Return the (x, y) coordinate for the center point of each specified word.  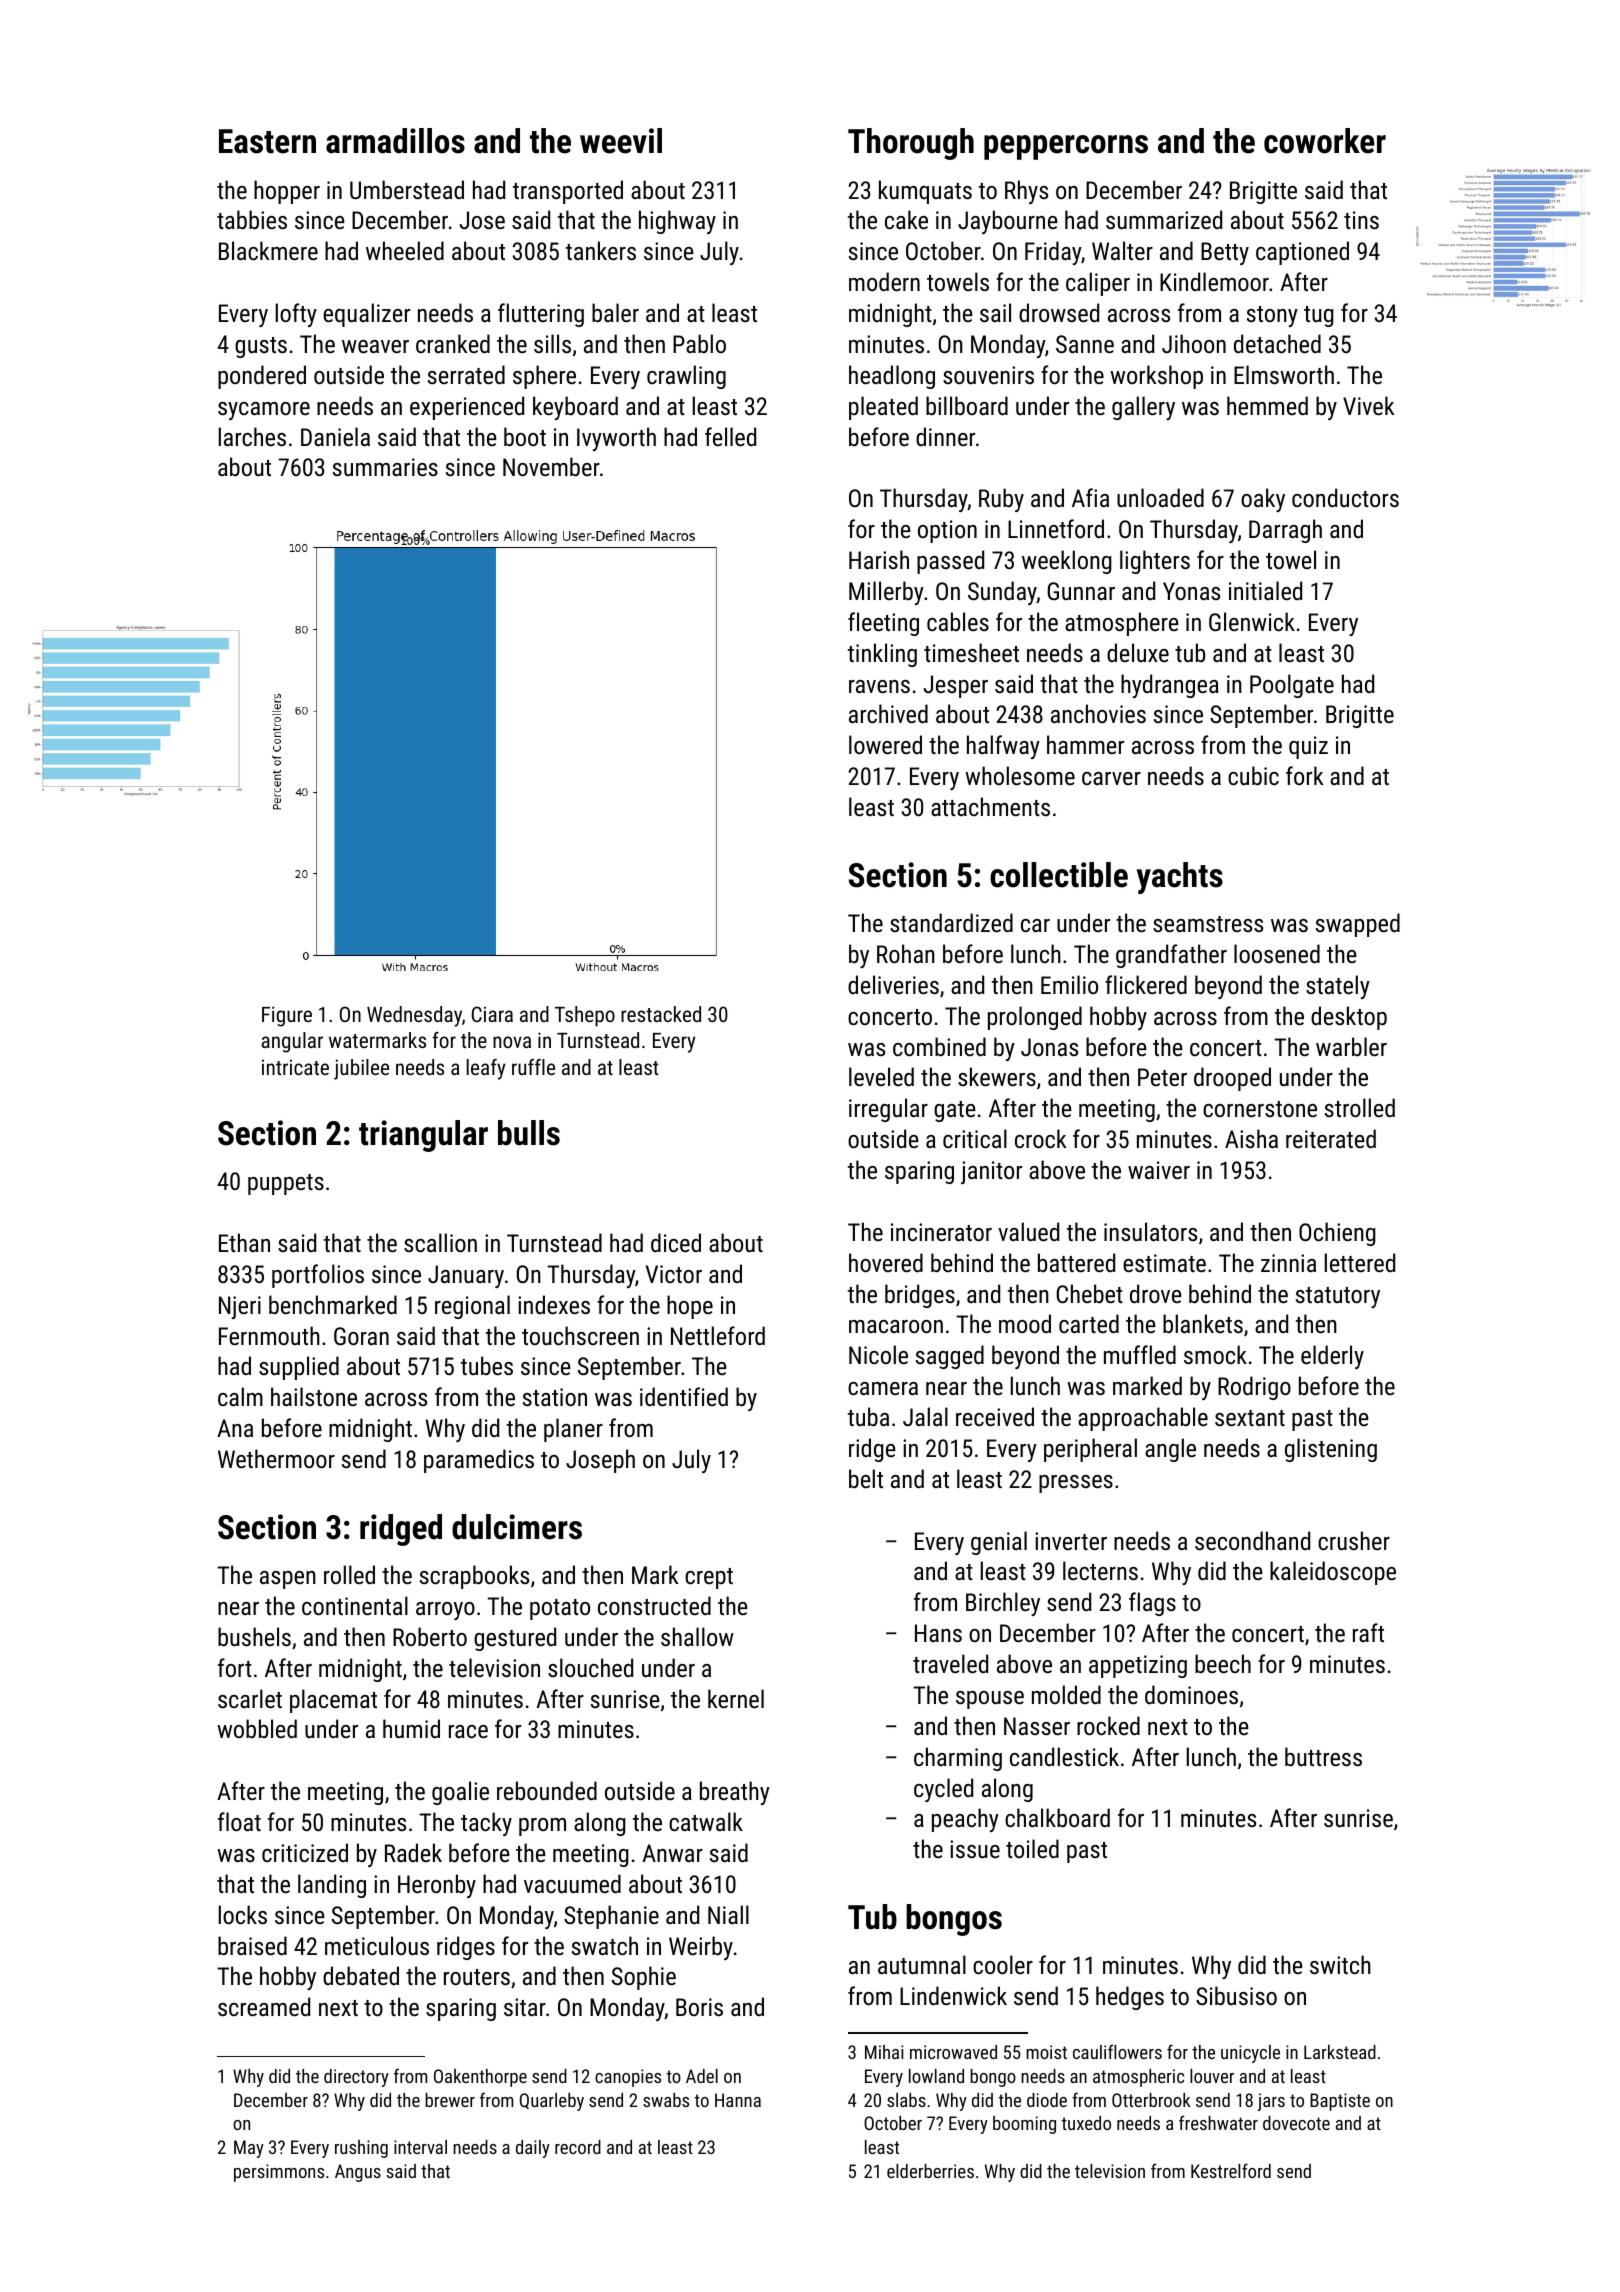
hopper (287, 192)
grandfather (1171, 956)
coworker (1325, 141)
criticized (305, 1852)
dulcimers (517, 1527)
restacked (661, 1014)
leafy (486, 1069)
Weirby (701, 1948)
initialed (1265, 590)
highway (677, 222)
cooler (1003, 1964)
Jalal (925, 1416)
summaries (385, 467)
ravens (879, 686)
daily (533, 2149)
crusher (1354, 1540)
